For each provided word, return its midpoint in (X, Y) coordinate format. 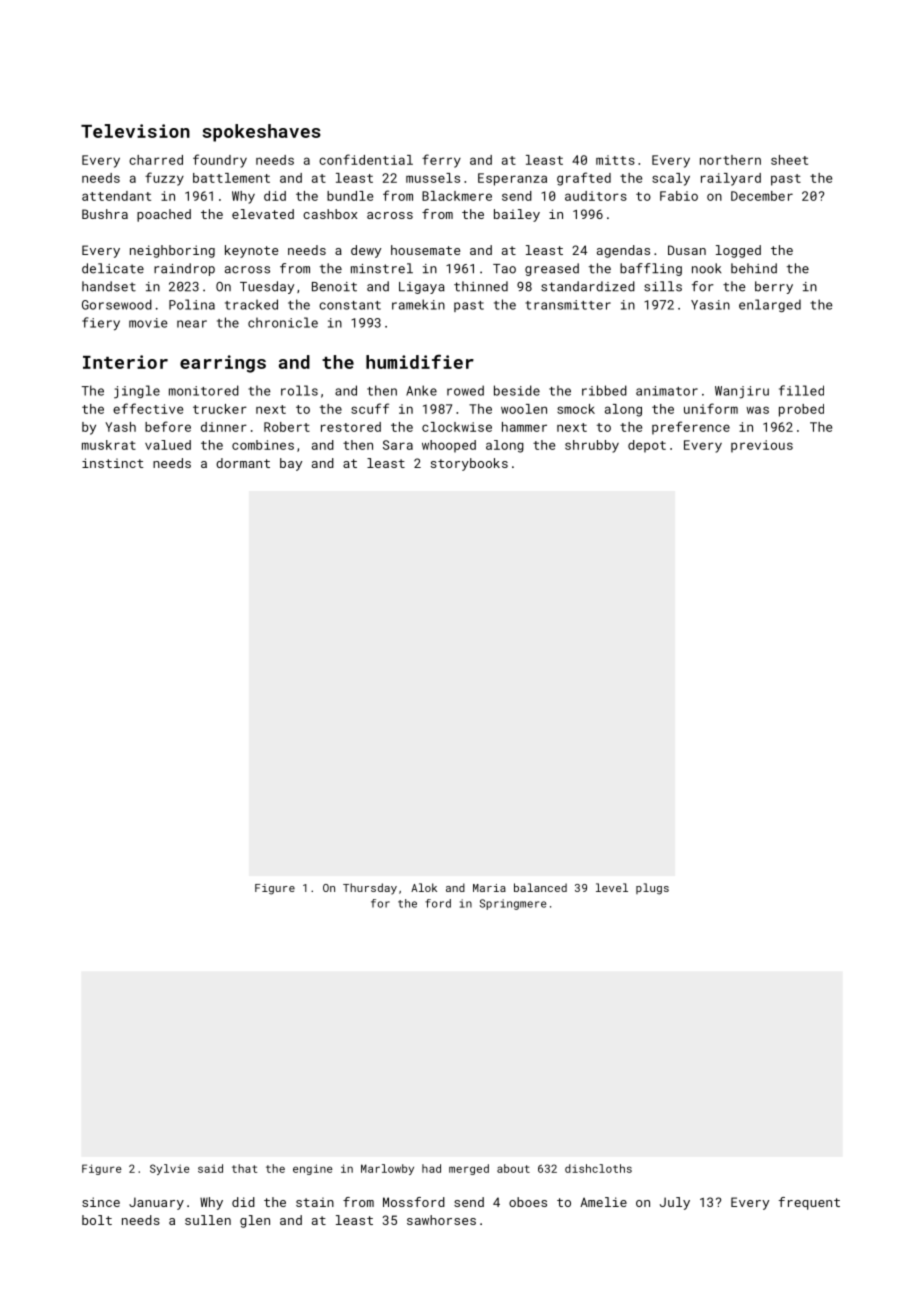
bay (291, 464)
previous (762, 446)
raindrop (184, 269)
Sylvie (170, 1169)
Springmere (513, 904)
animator (667, 391)
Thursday (370, 889)
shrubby (592, 446)
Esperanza (512, 179)
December (762, 196)
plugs (652, 889)
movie (148, 323)
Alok (424, 887)
